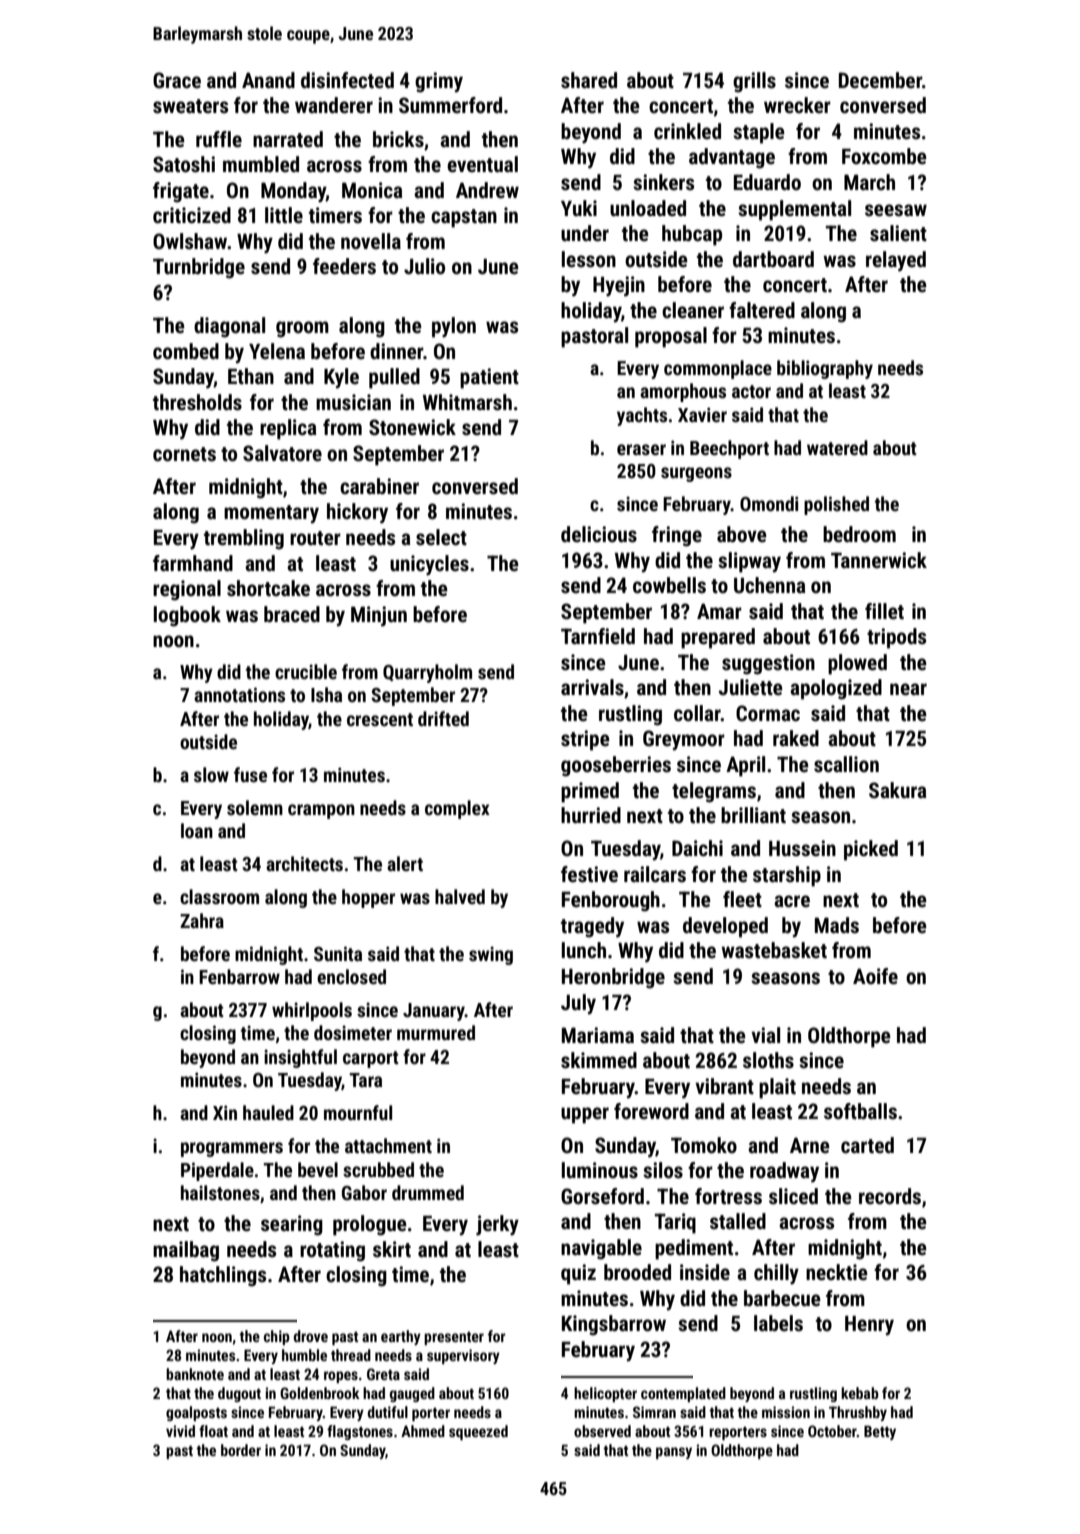 The image size is (1080, 1534). What do you see at coordinates (250, 774) in the screenshot?
I see `fuse` at bounding box center [250, 774].
